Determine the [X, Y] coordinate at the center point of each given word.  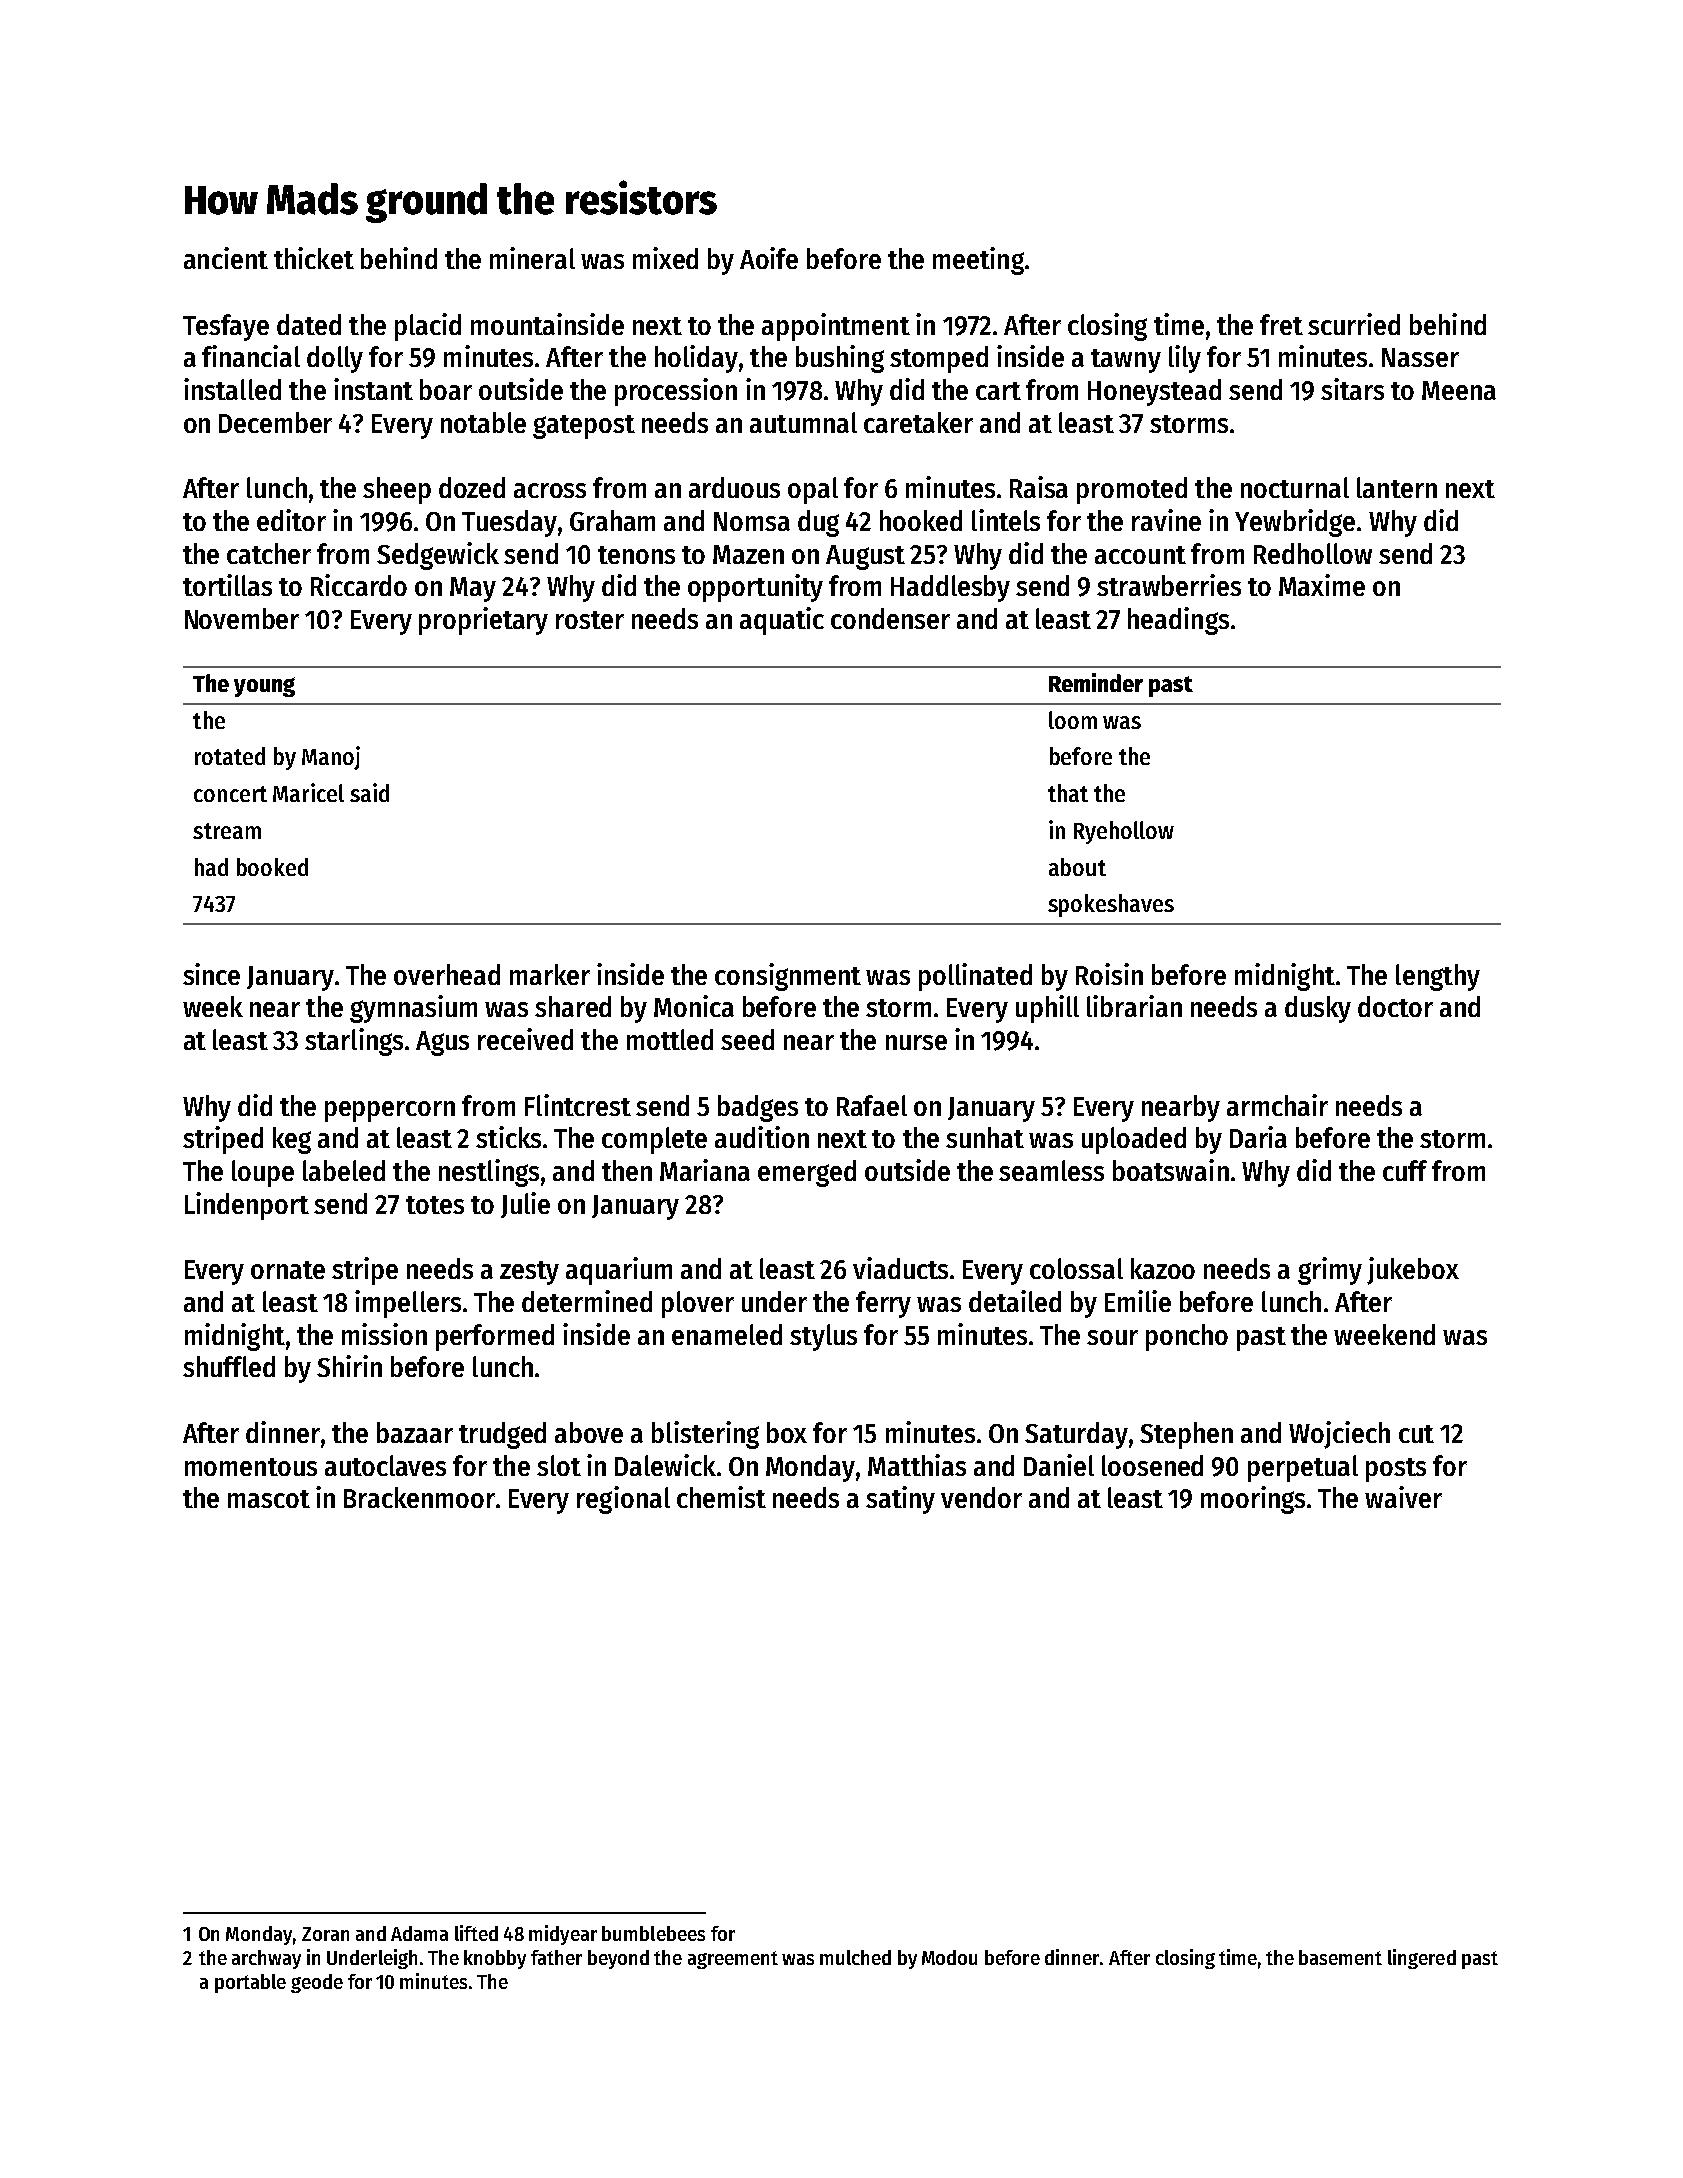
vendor [981, 1497]
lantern [1397, 487]
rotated [230, 756]
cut [1416, 1434]
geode [317, 1983]
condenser [890, 618]
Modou [949, 1957]
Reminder [1096, 682]
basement [1340, 1957]
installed [232, 389]
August [865, 557]
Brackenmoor [419, 1497]
